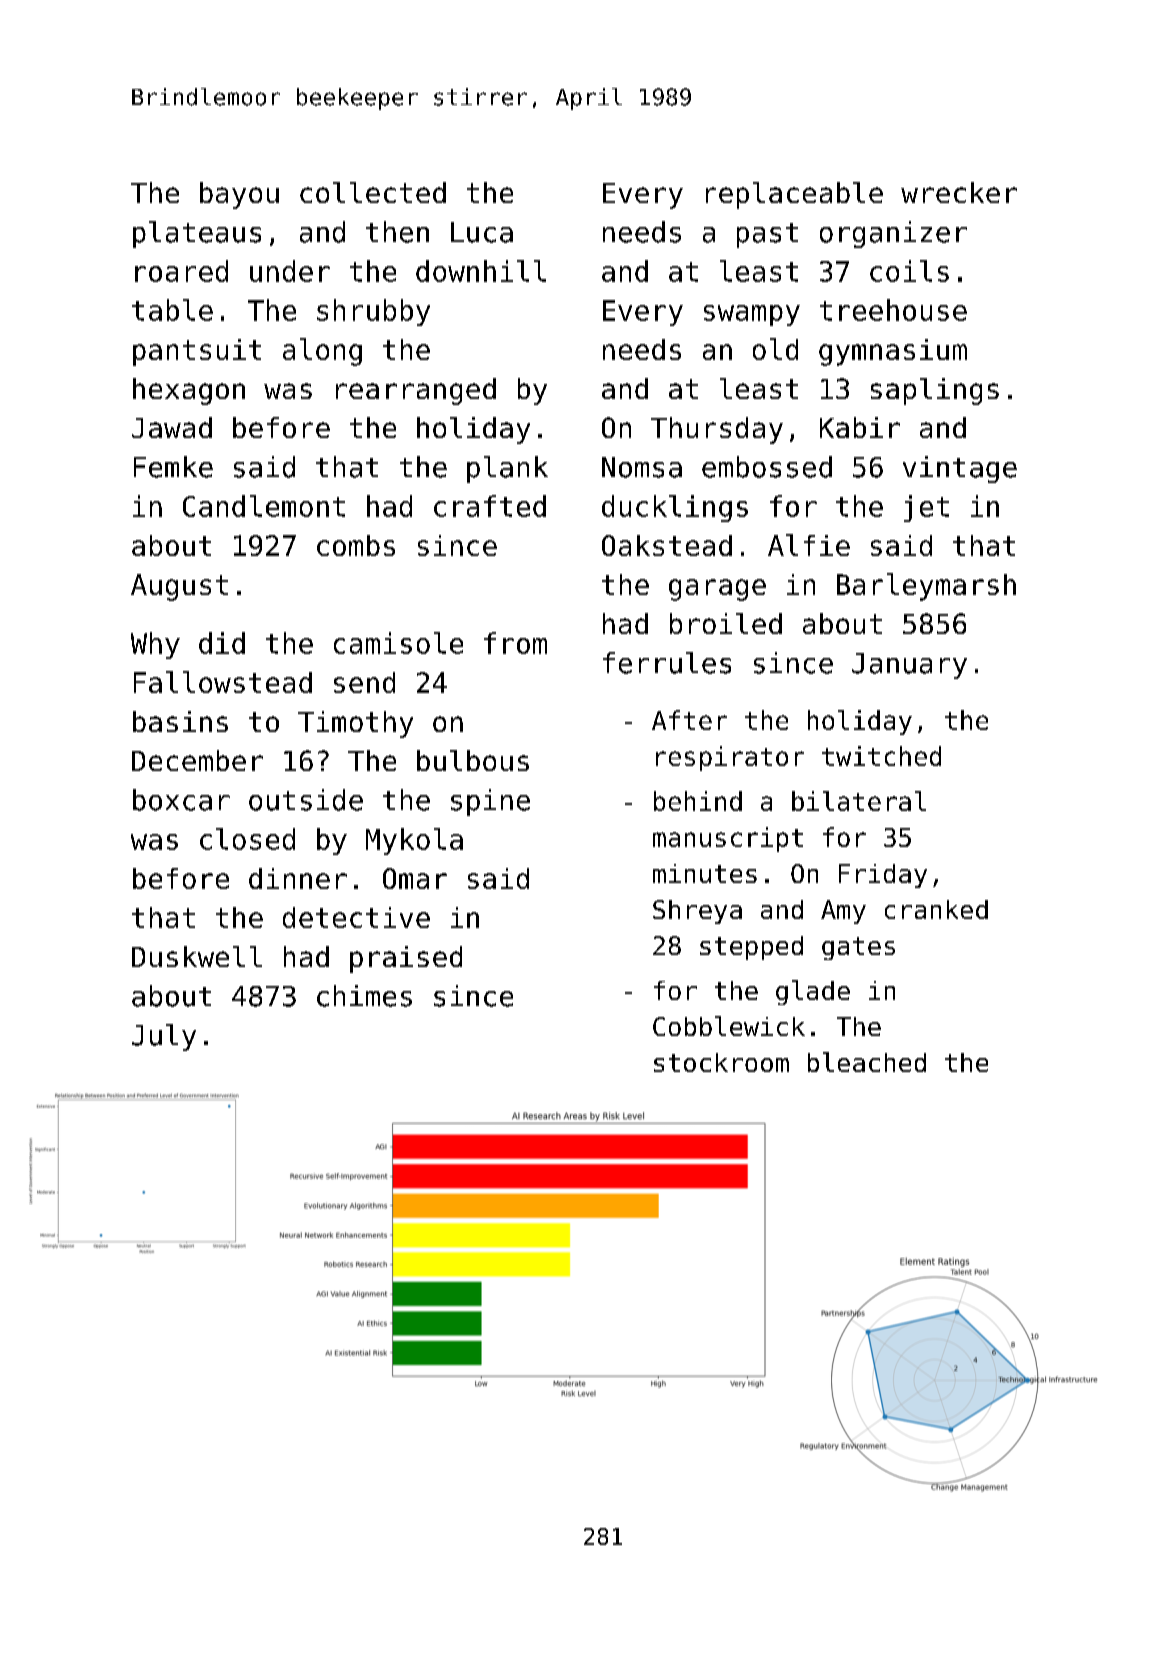 This screenshot has width=1165, height=1654. What do you see at coordinates (482, 232) in the screenshot?
I see `Luca` at bounding box center [482, 232].
